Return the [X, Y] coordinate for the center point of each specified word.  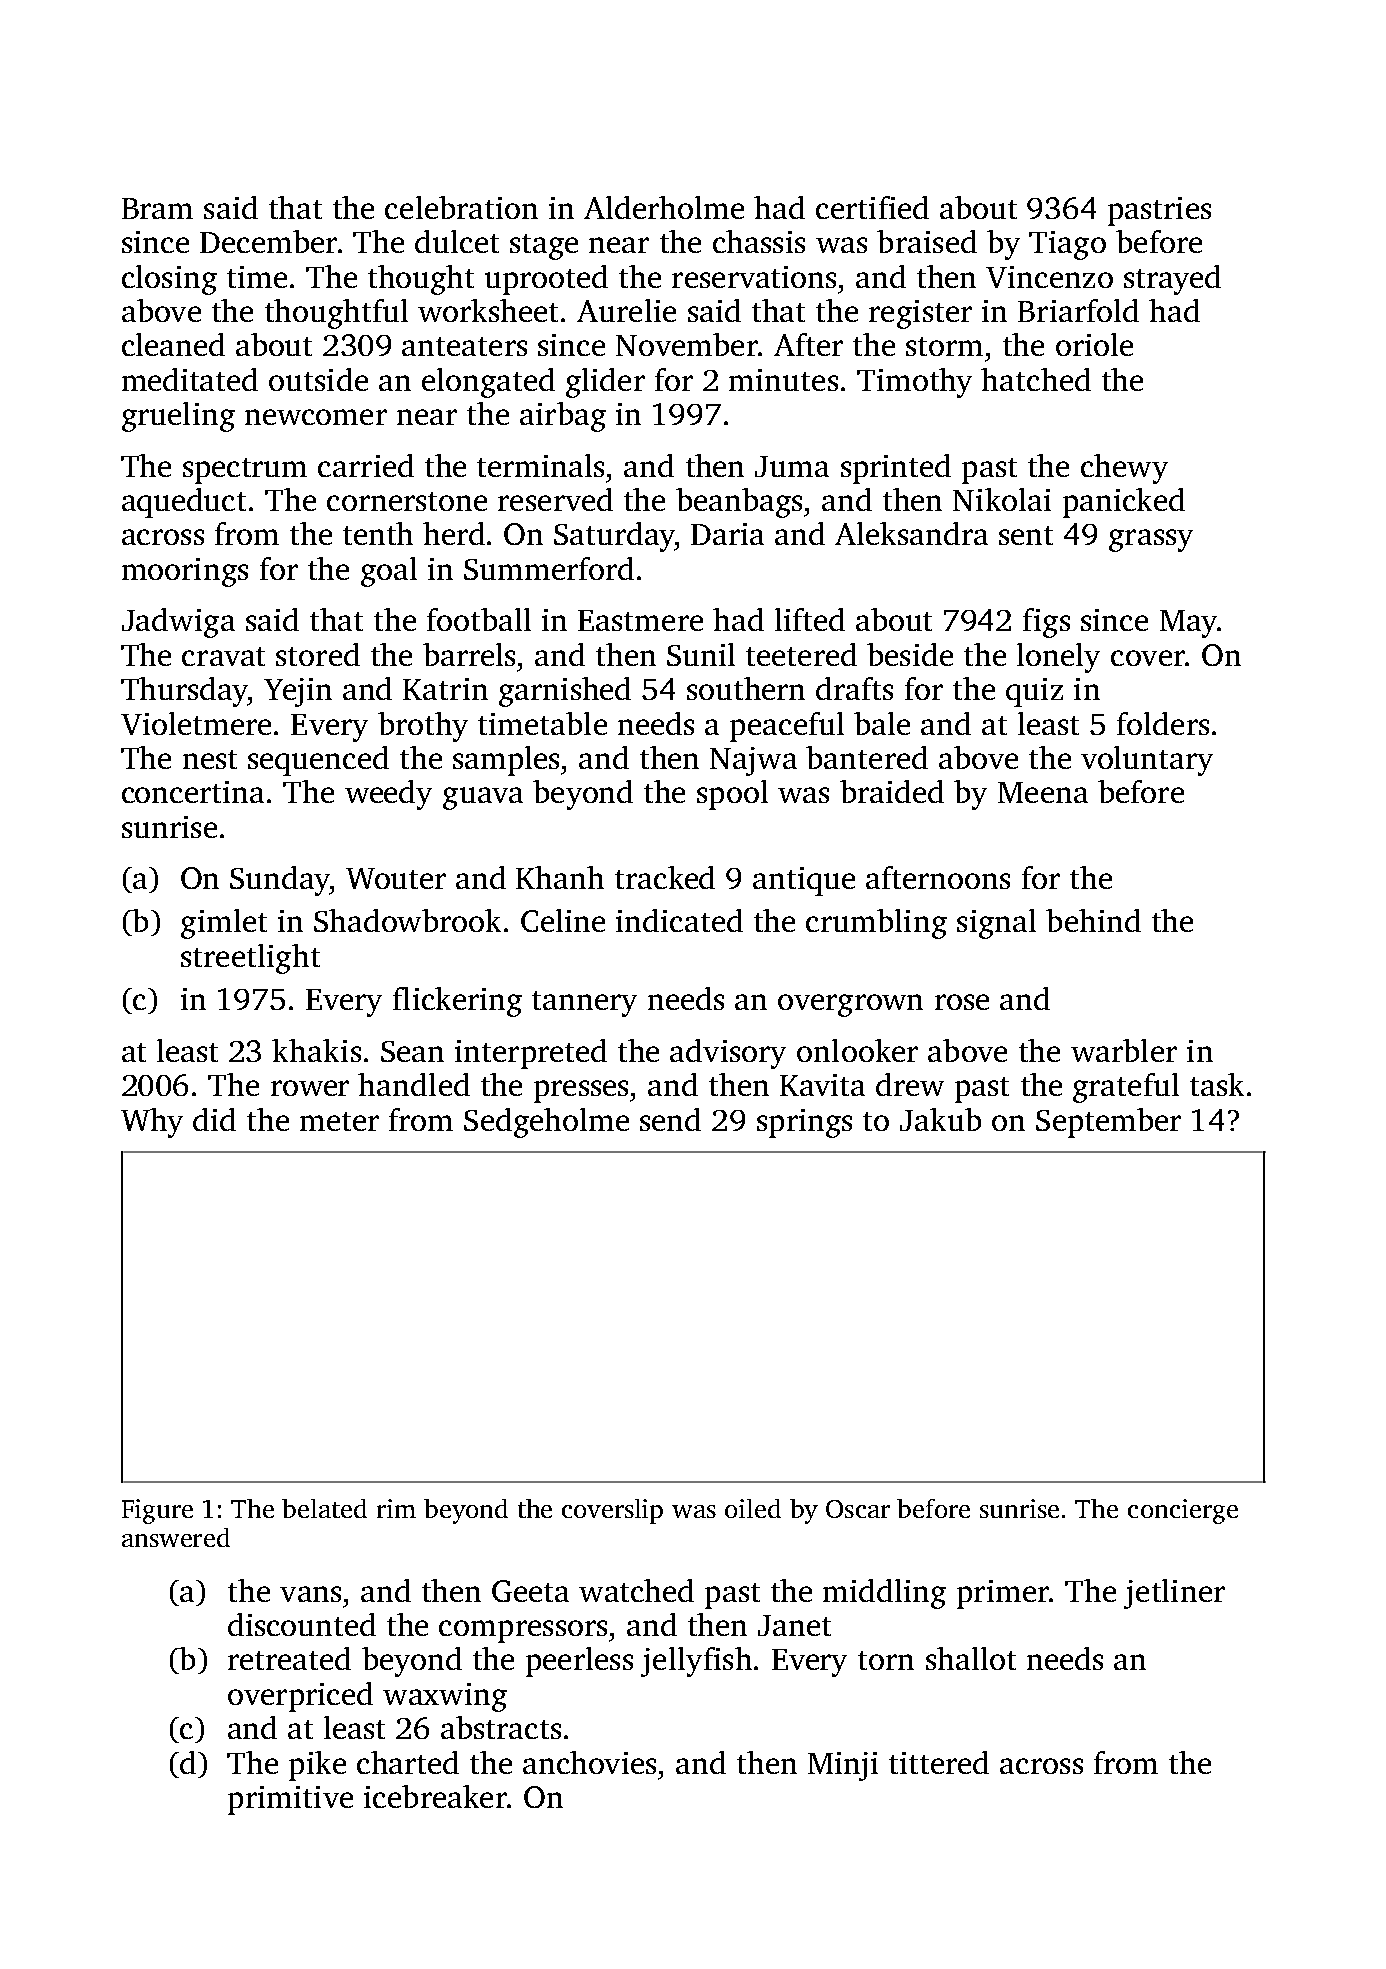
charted [408, 1762]
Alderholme [664, 207]
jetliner [1174, 1594]
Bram [157, 208]
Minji [843, 1766]
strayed [1172, 280]
